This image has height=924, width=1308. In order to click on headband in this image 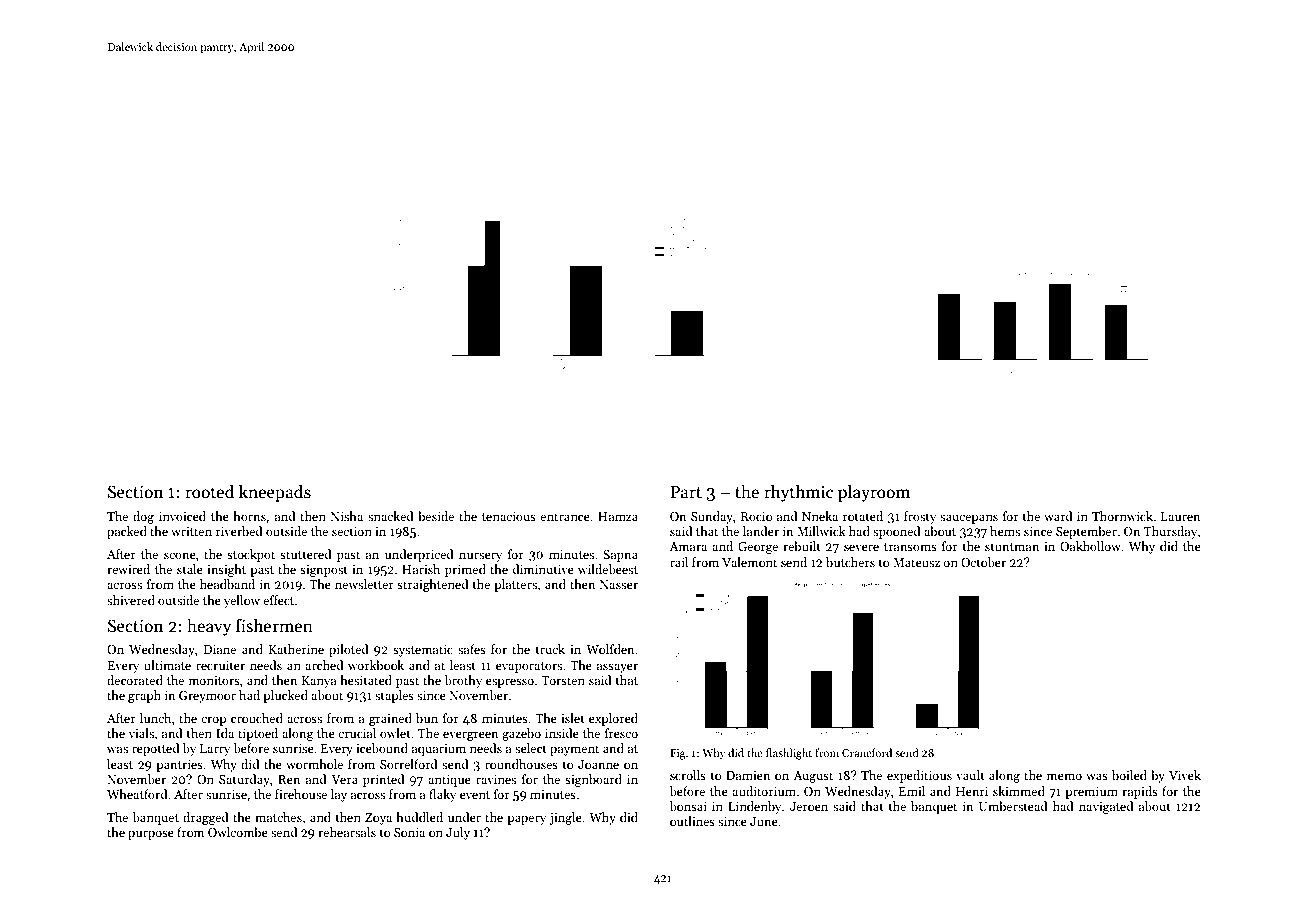, I will do `click(227, 584)`.
